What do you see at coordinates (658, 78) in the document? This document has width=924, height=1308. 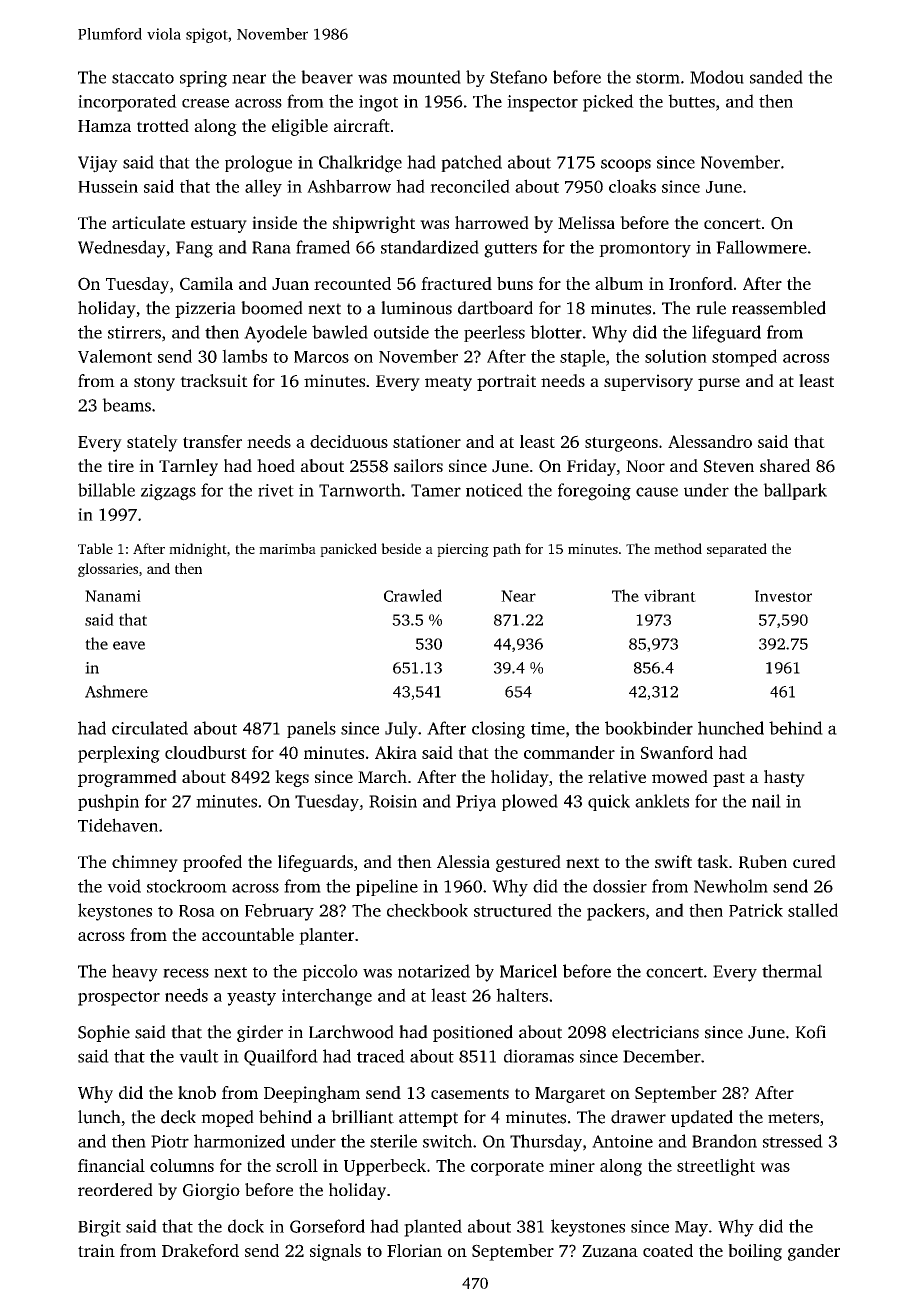 I see `storm` at bounding box center [658, 78].
